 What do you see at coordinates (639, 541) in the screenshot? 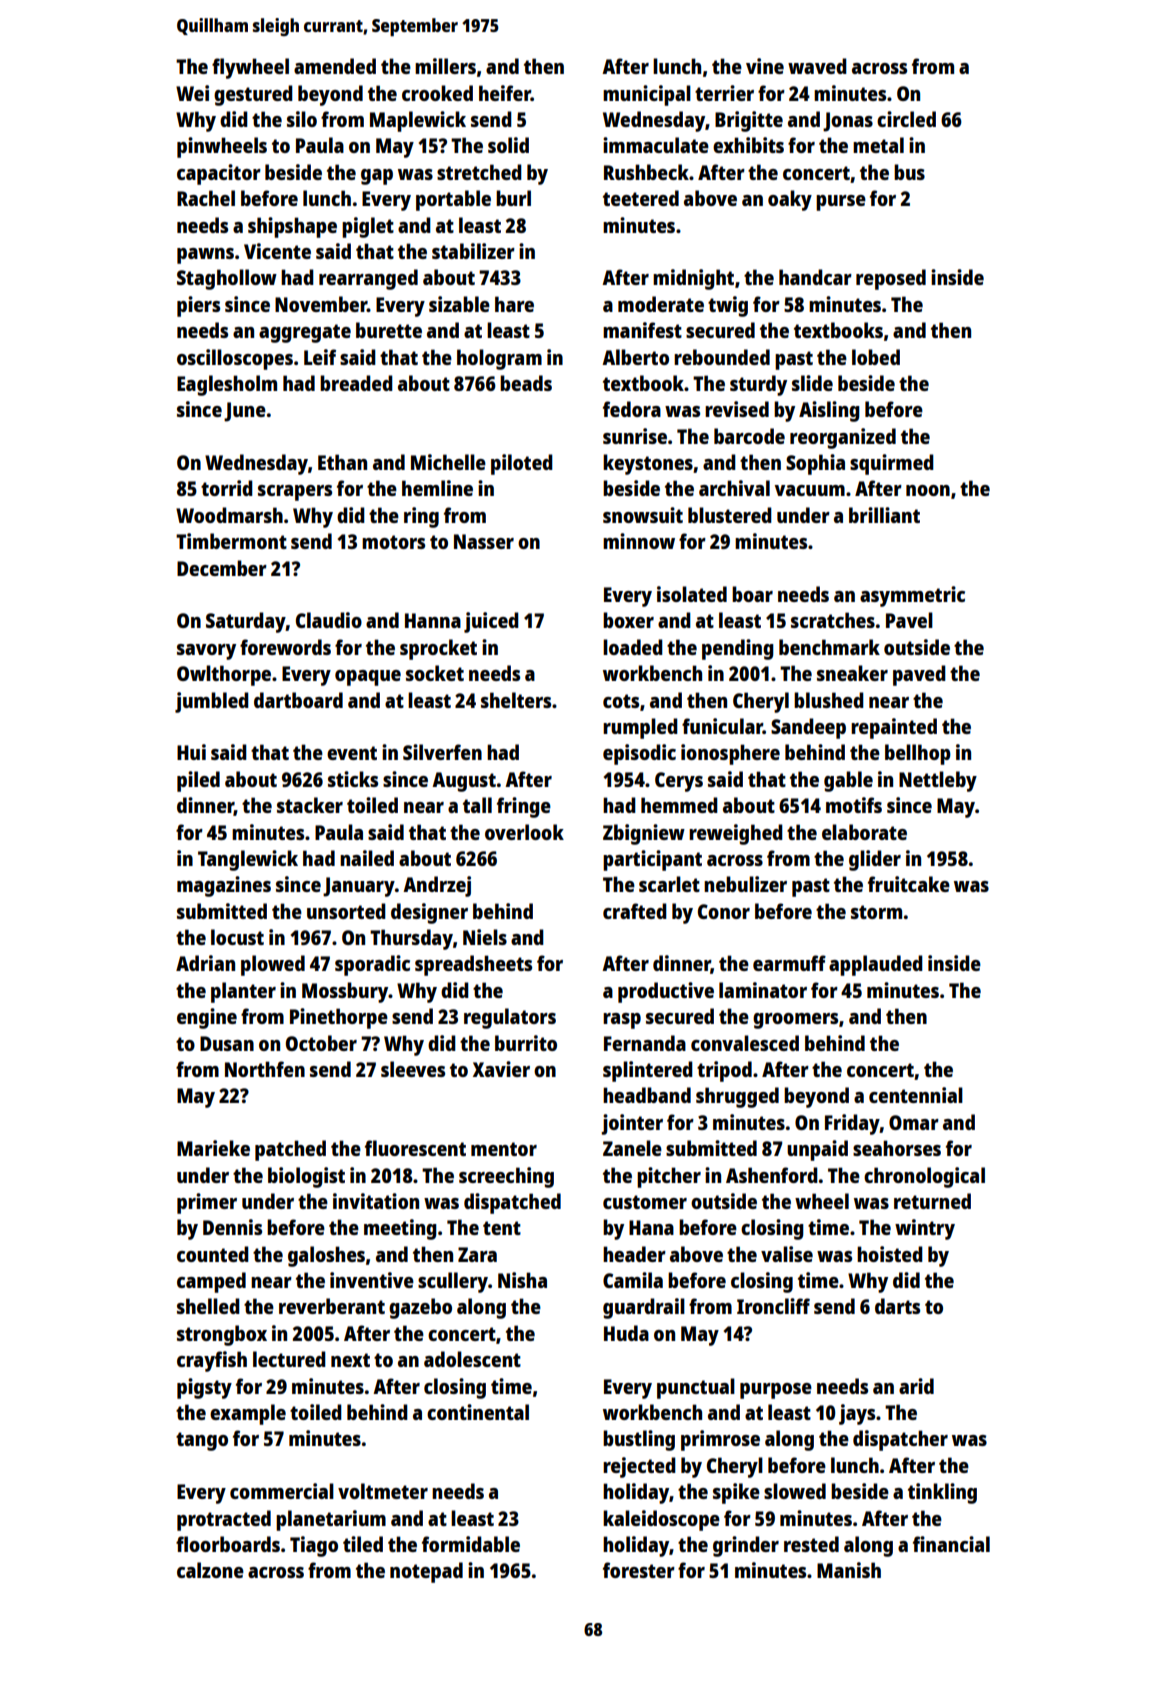
I see `minnow` at bounding box center [639, 541].
